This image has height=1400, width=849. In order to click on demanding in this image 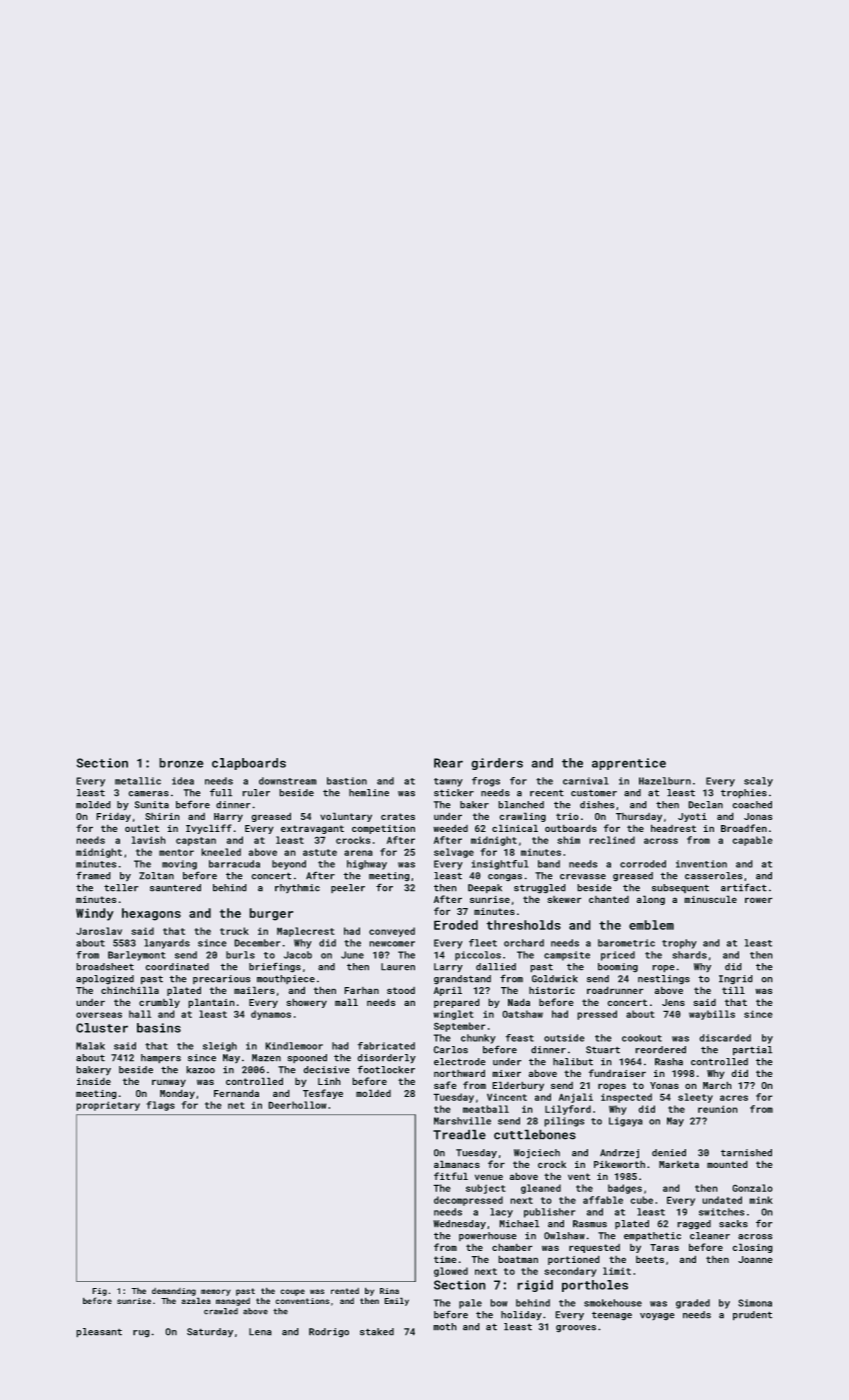, I will do `click(174, 1292)`.
